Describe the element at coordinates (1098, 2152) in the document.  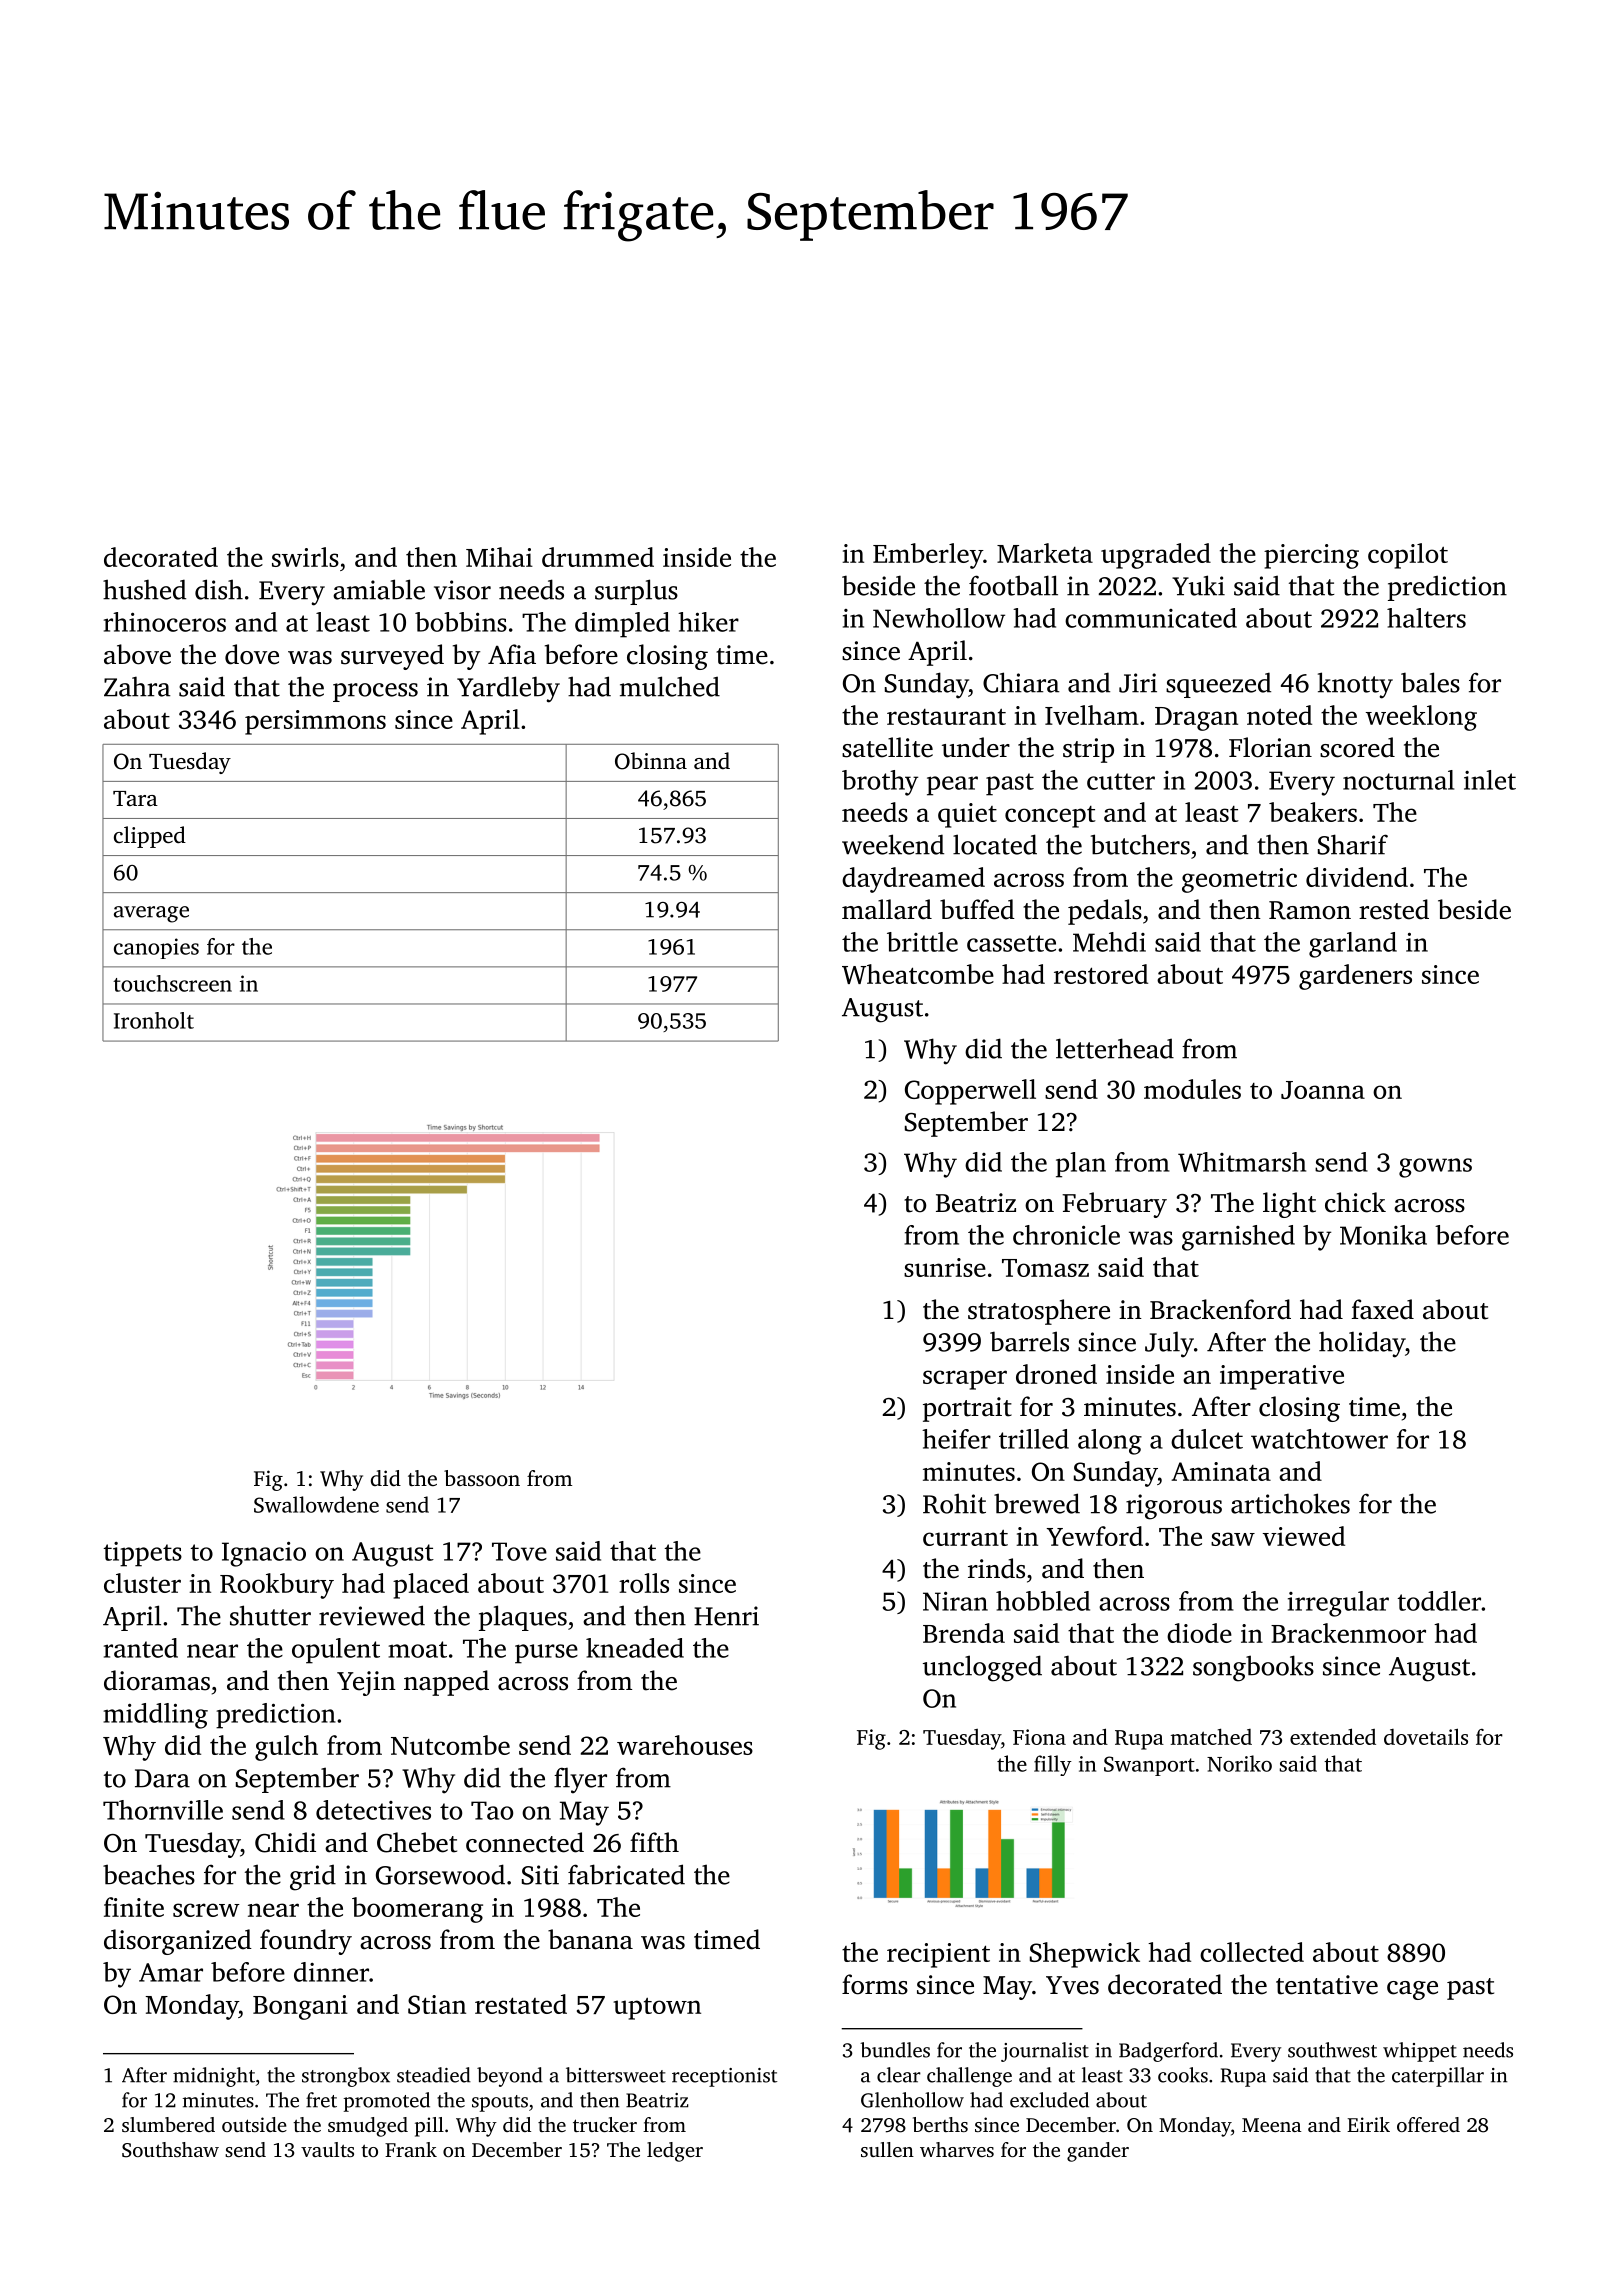
I see `gander` at that location.
